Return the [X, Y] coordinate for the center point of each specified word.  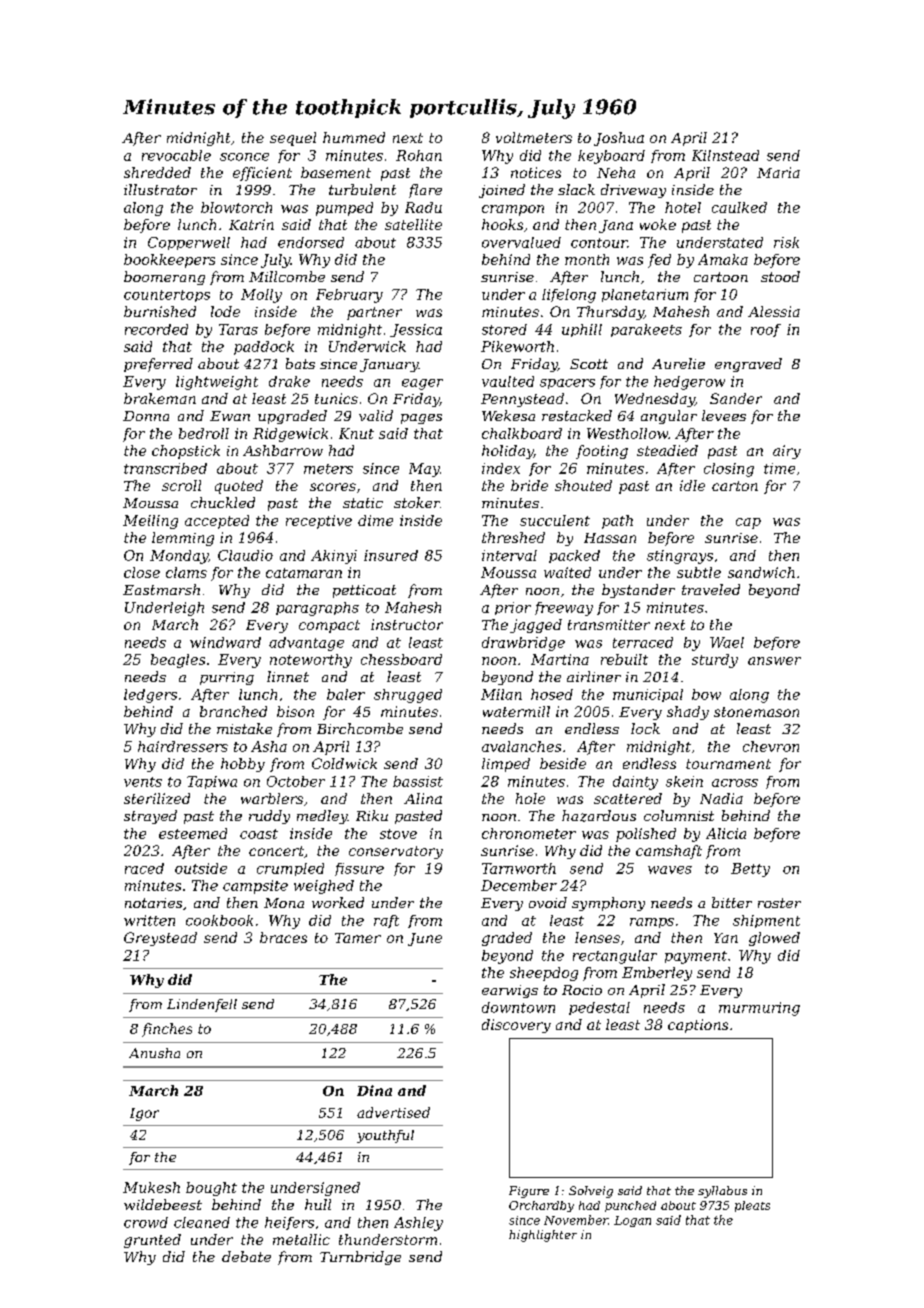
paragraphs [317, 609]
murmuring [759, 1009]
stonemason [756, 712]
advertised [393, 1112]
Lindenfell [202, 1005]
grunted [152, 1241]
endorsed [311, 242]
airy [787, 452]
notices [536, 172]
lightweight [217, 383]
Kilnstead [725, 155]
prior [513, 608]
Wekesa [508, 415]
